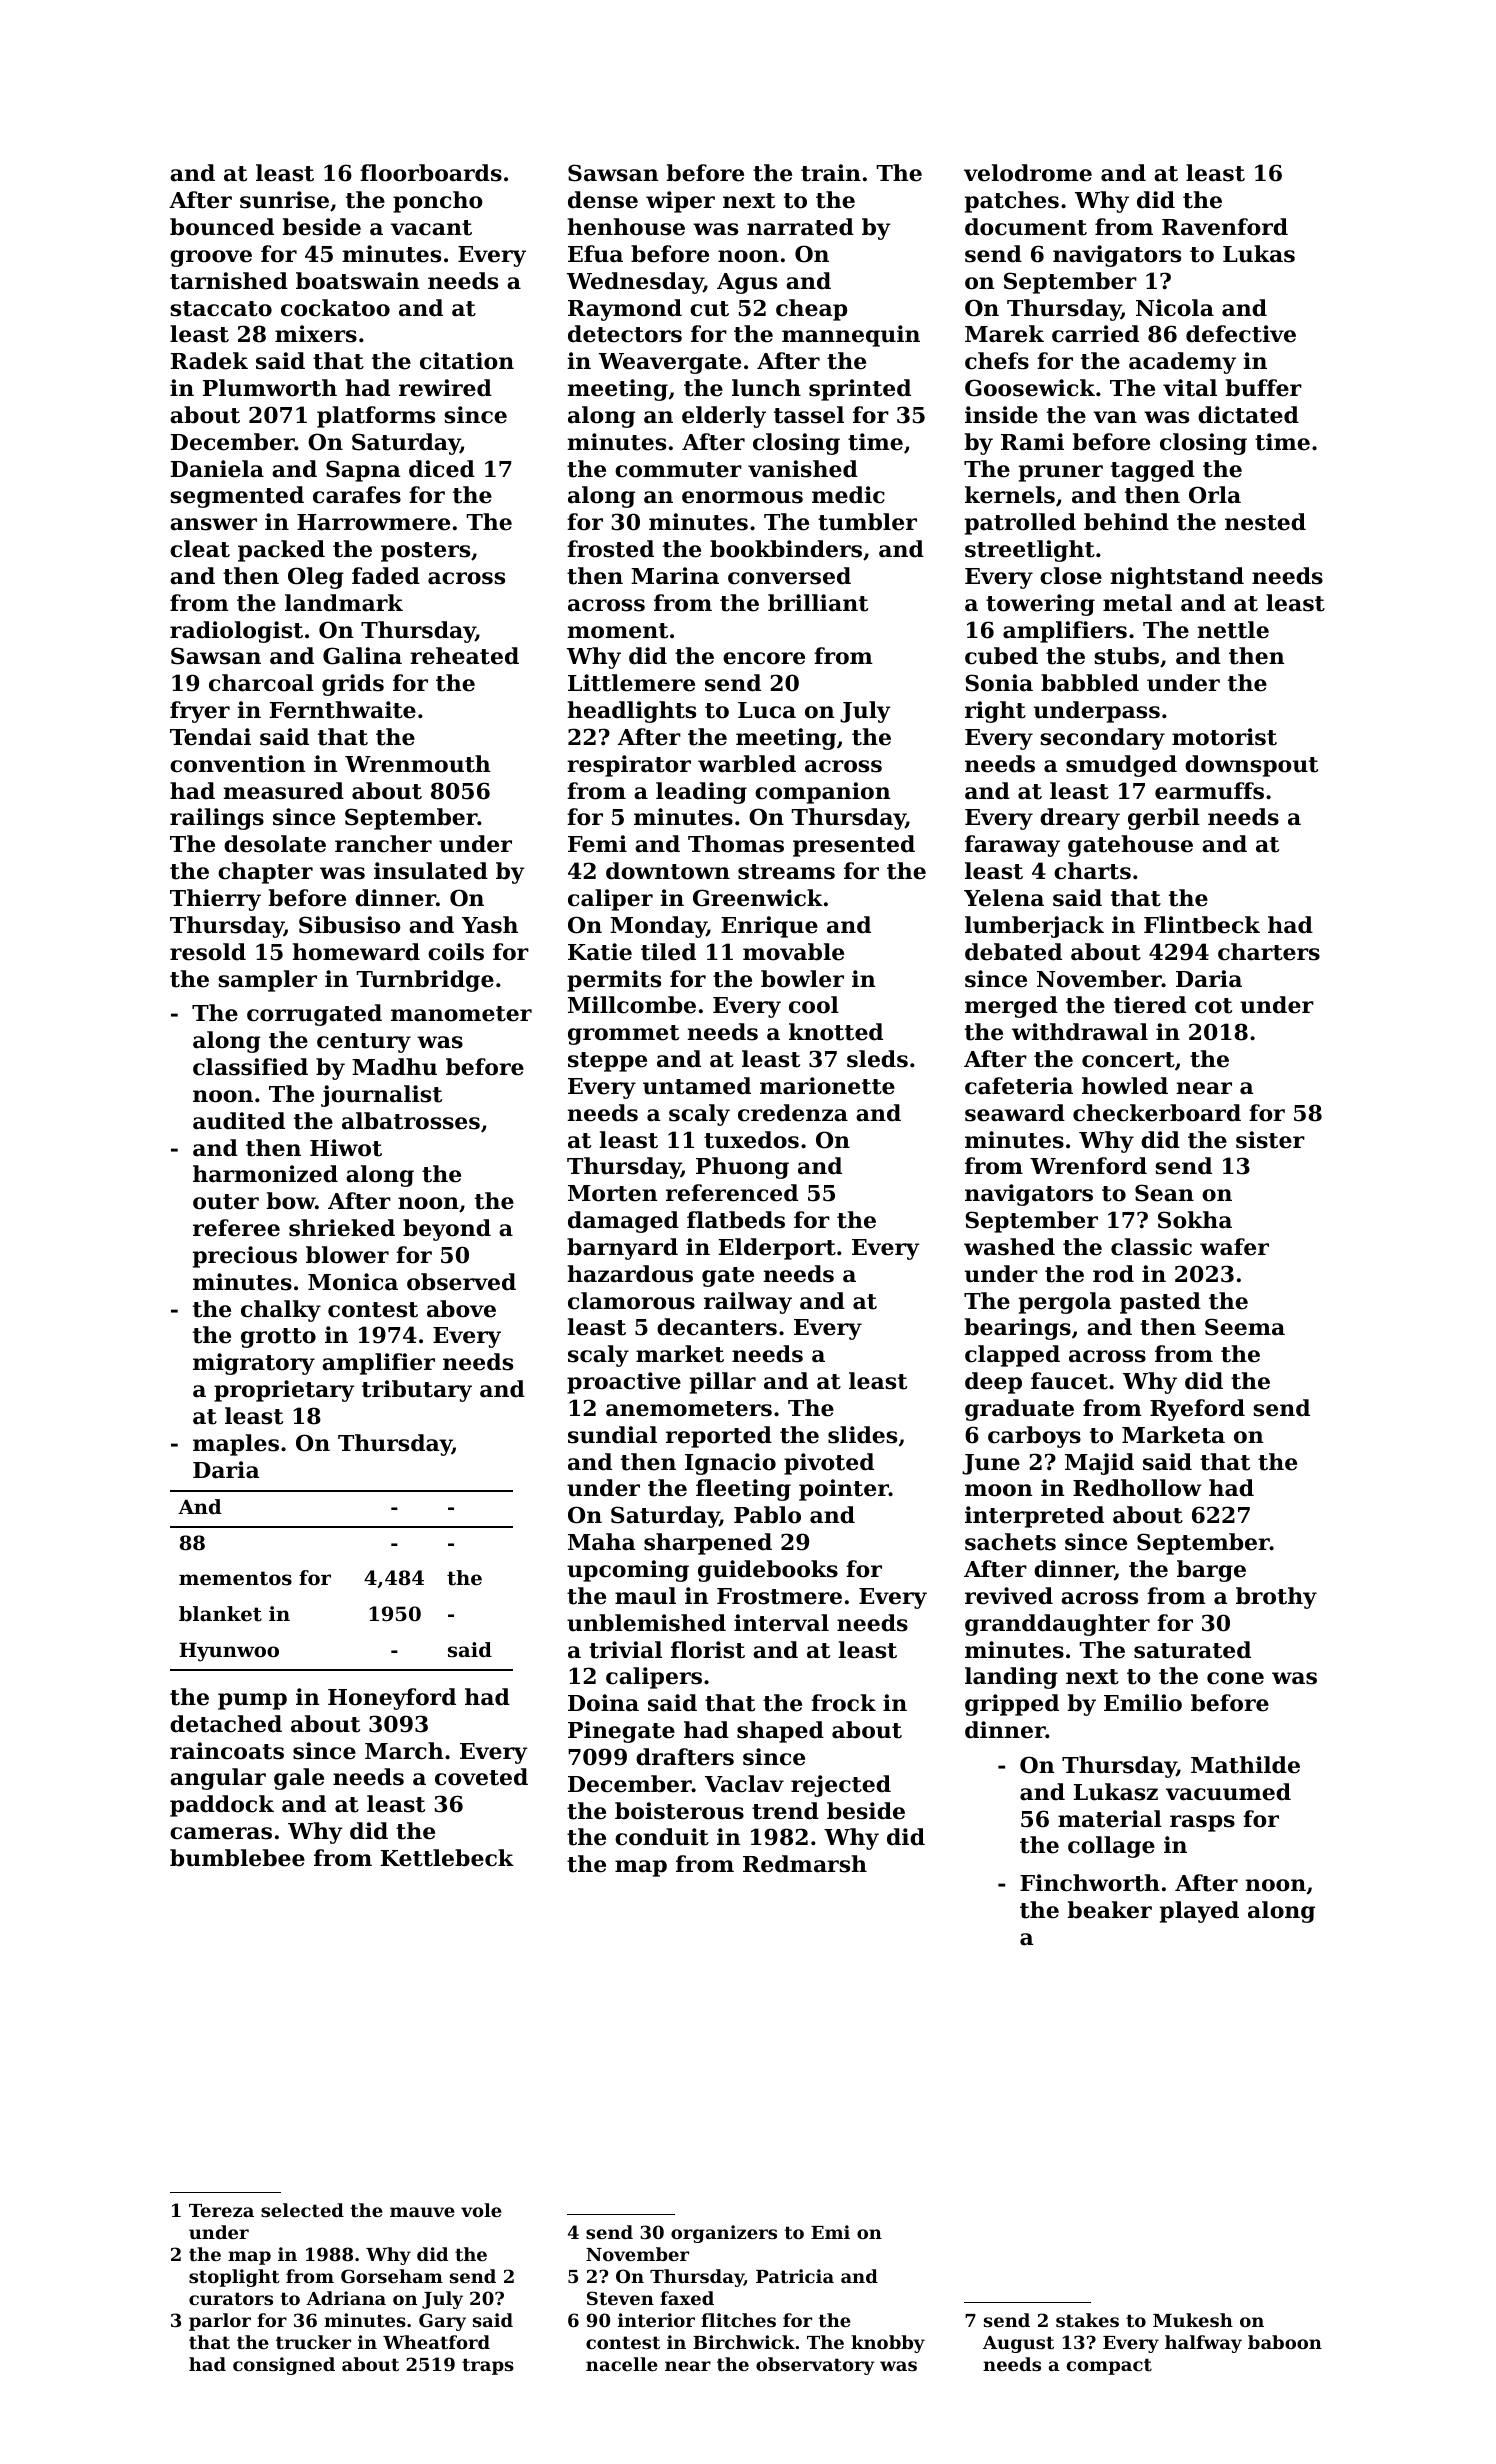  Describe the element at coordinates (1109, 2366) in the screenshot. I see `compact` at that location.
